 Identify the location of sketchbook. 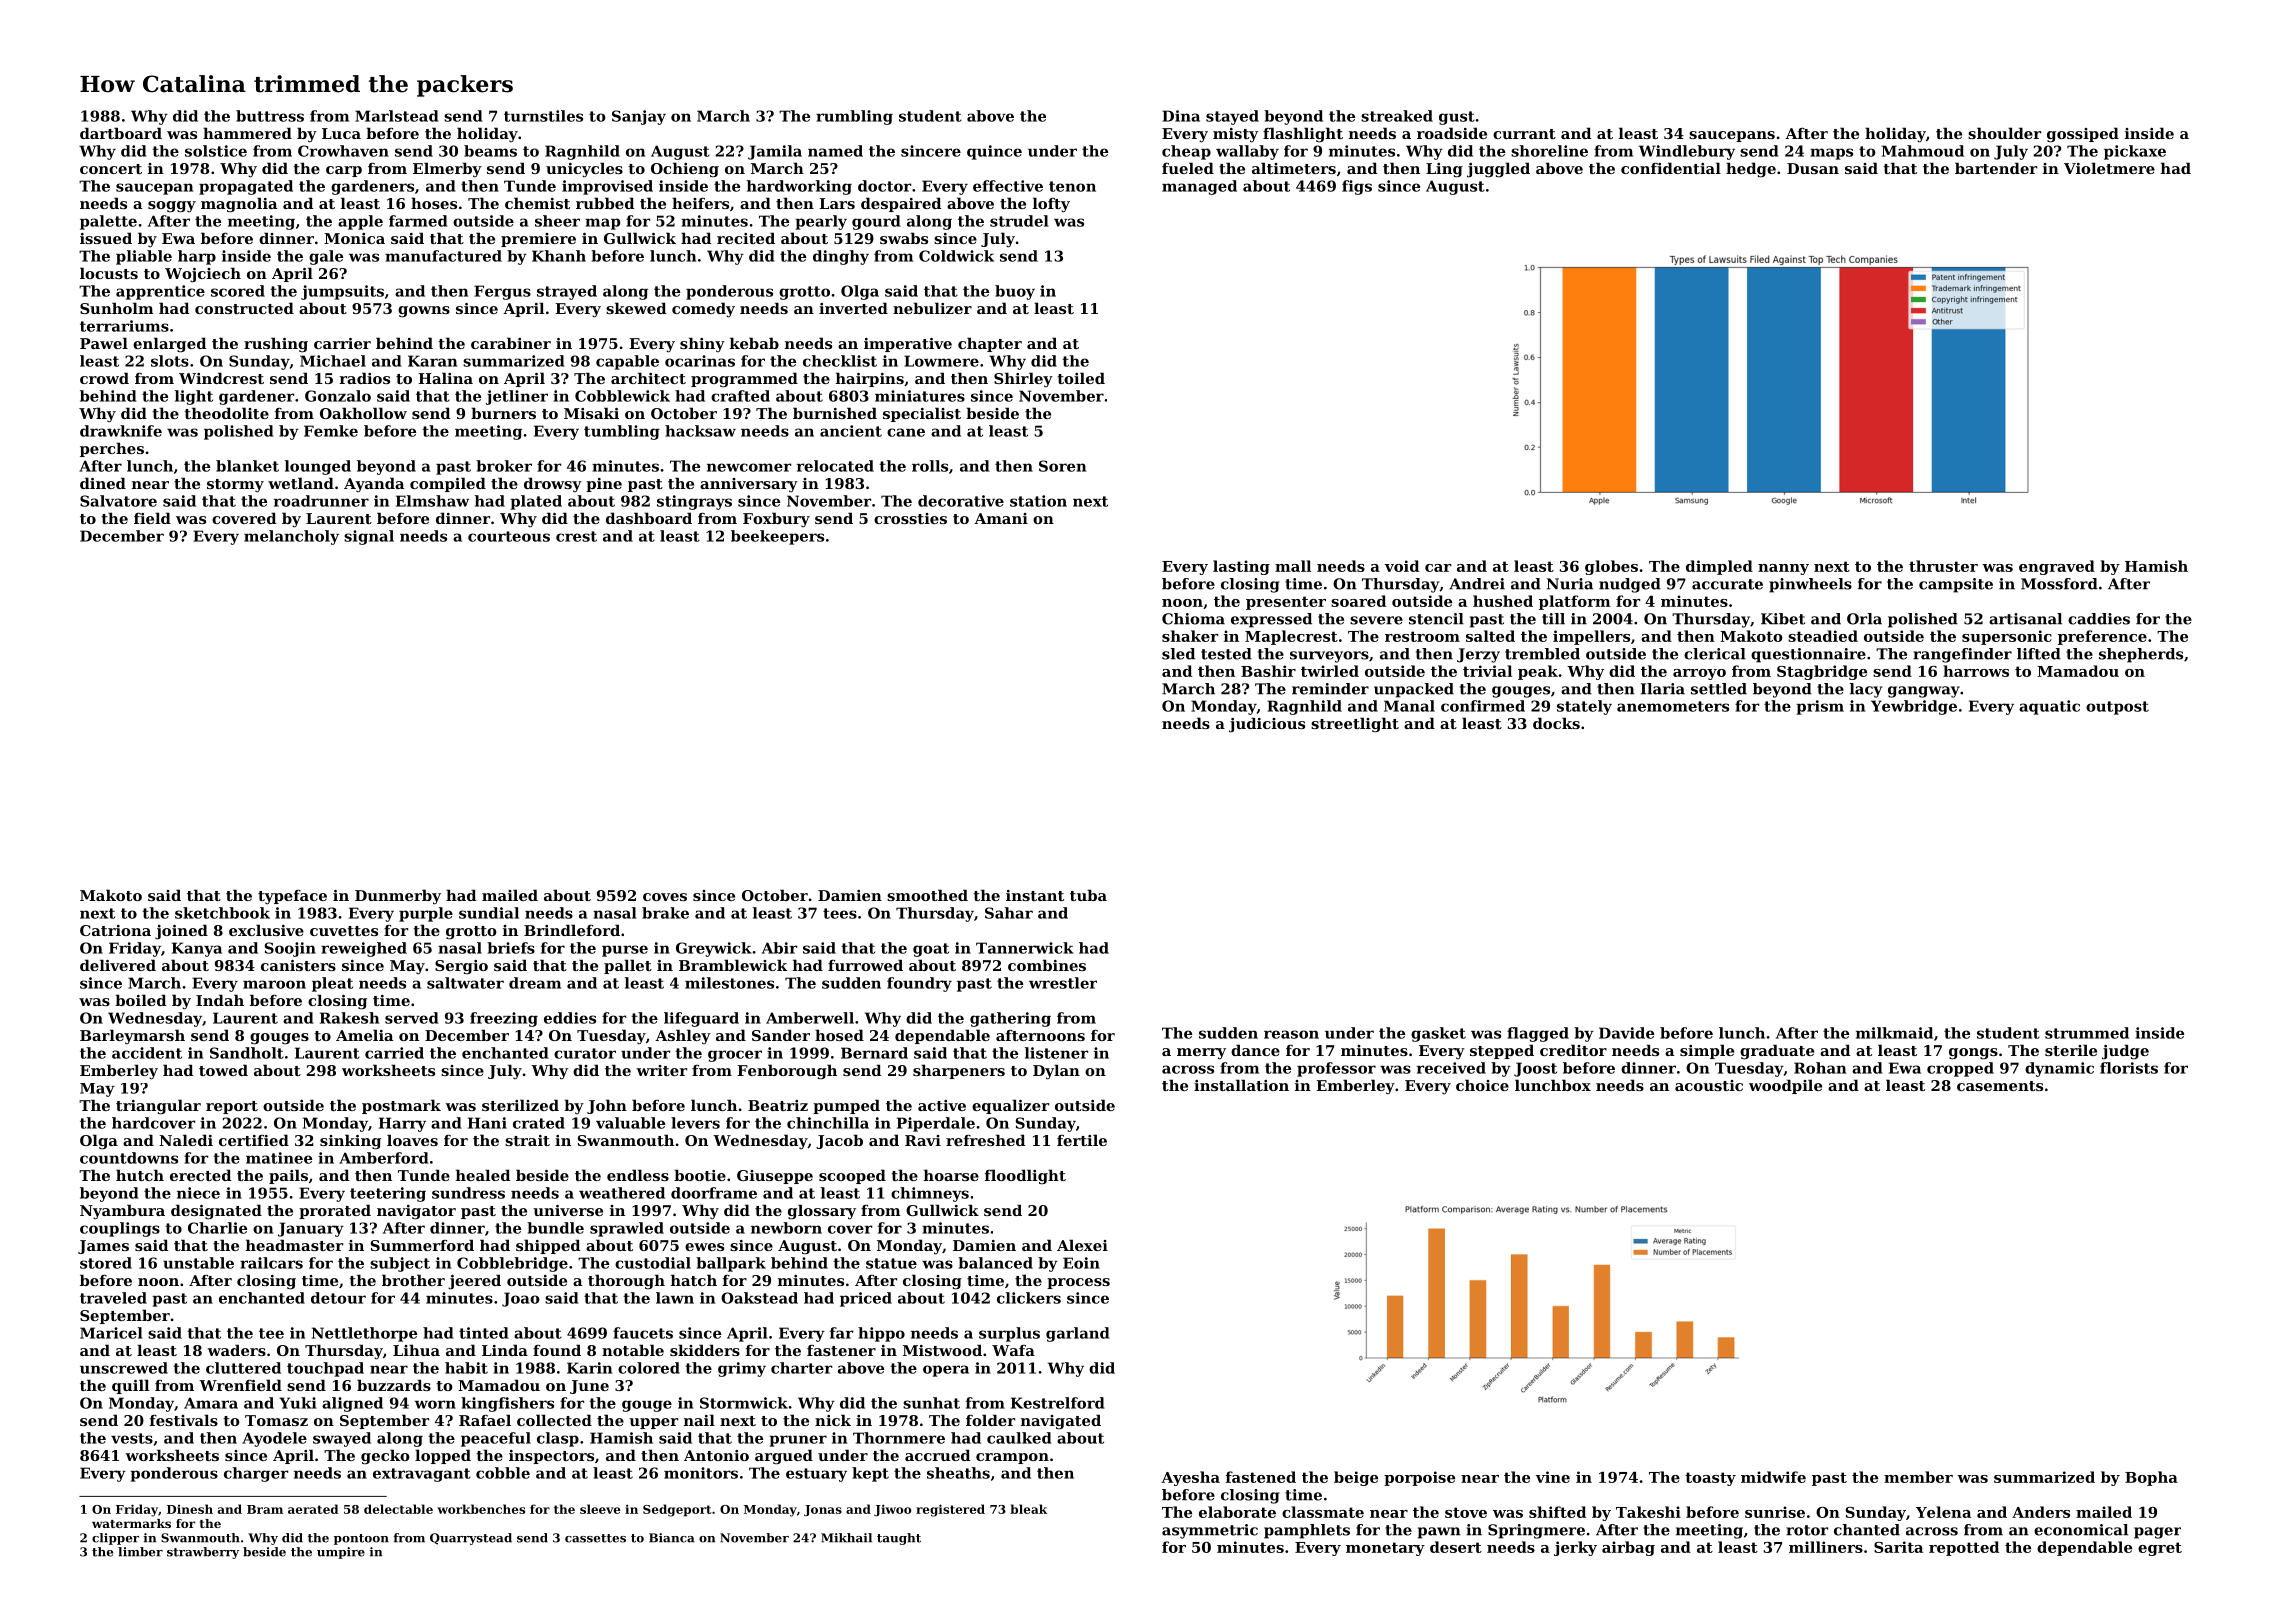
(222, 913).
